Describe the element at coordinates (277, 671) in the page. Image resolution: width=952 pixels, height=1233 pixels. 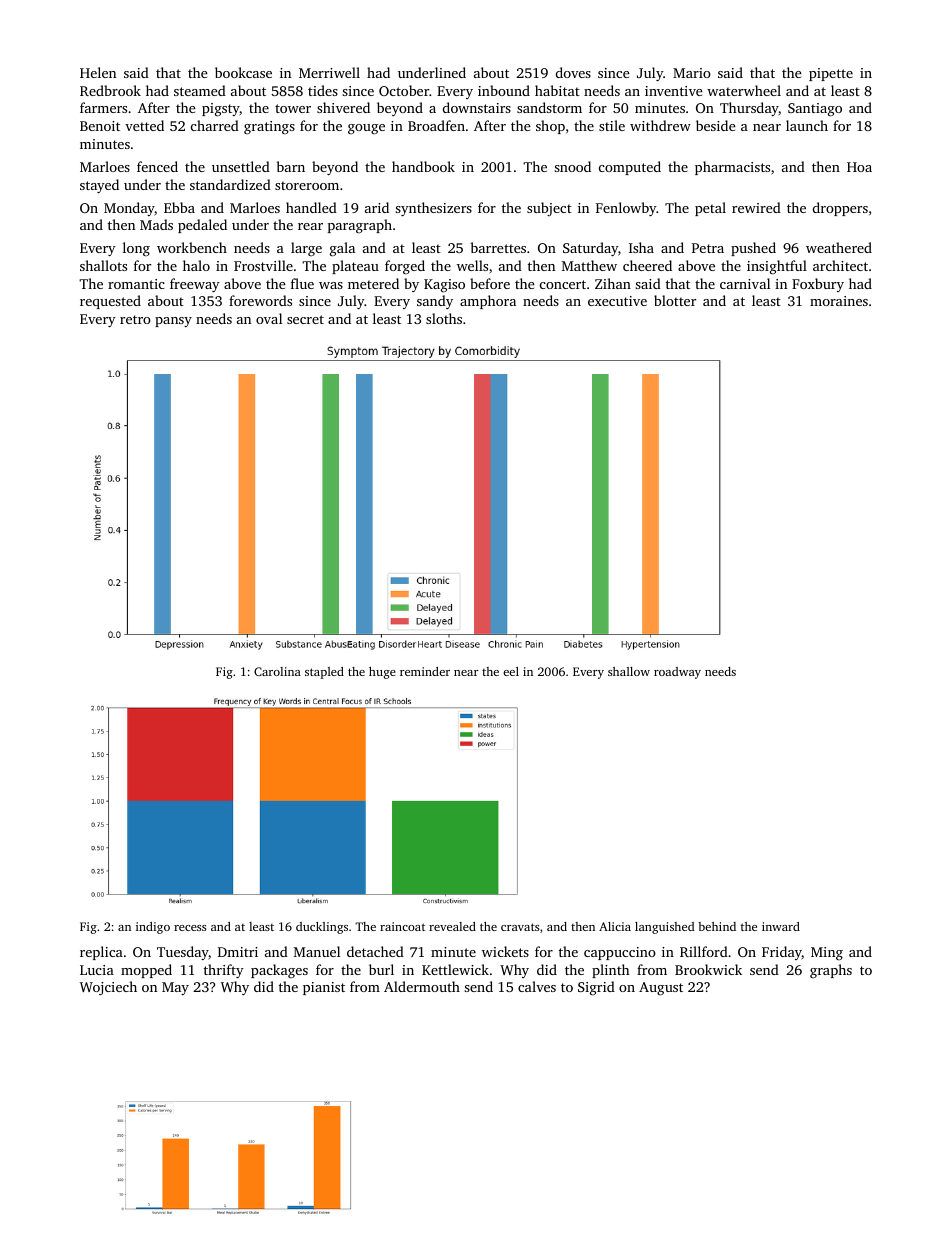
I see `Carolina` at that location.
